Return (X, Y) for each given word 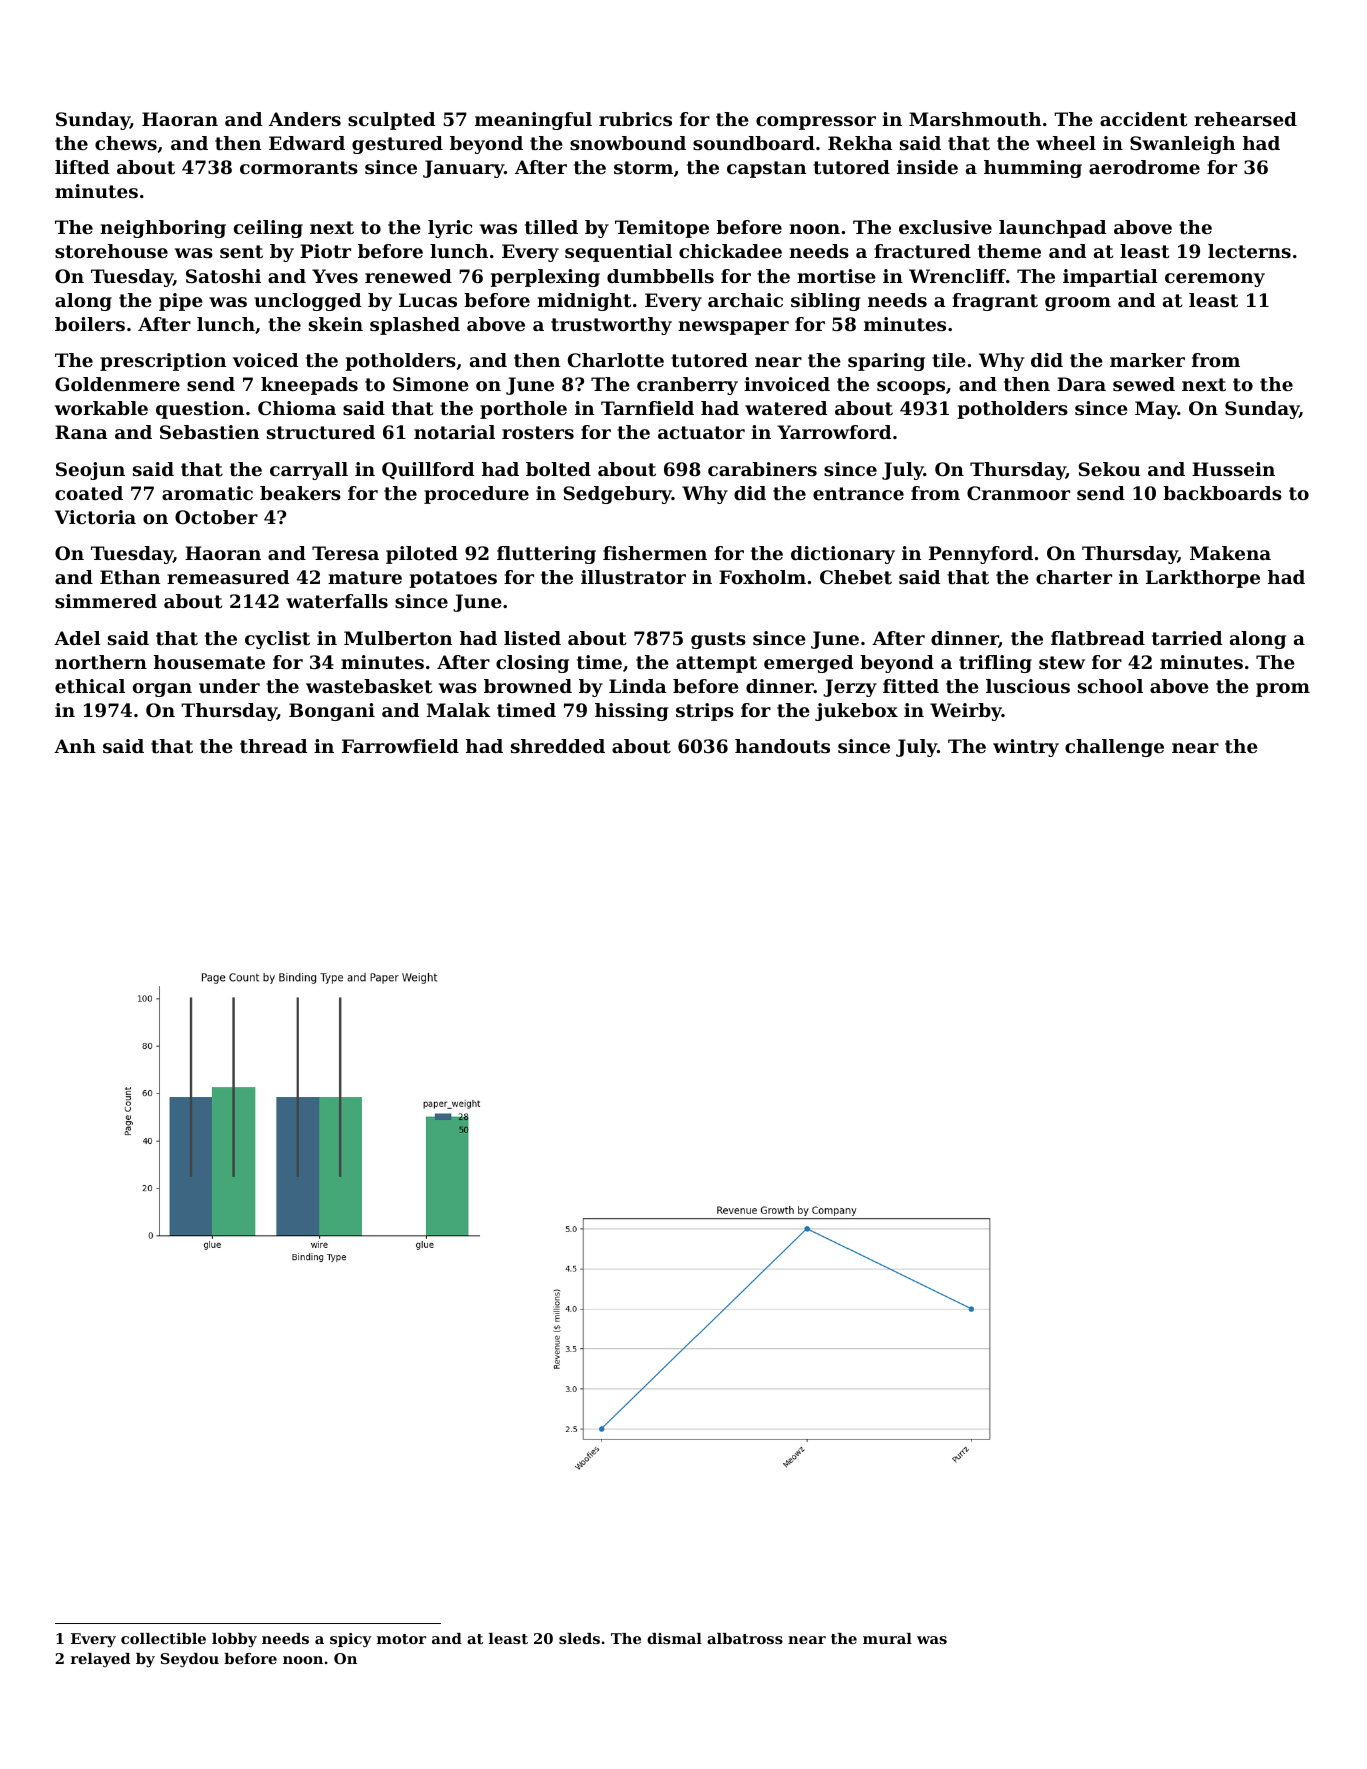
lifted (82, 167)
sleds (579, 1638)
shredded (558, 746)
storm (643, 167)
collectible (163, 1638)
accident (1144, 119)
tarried (1187, 638)
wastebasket (369, 686)
